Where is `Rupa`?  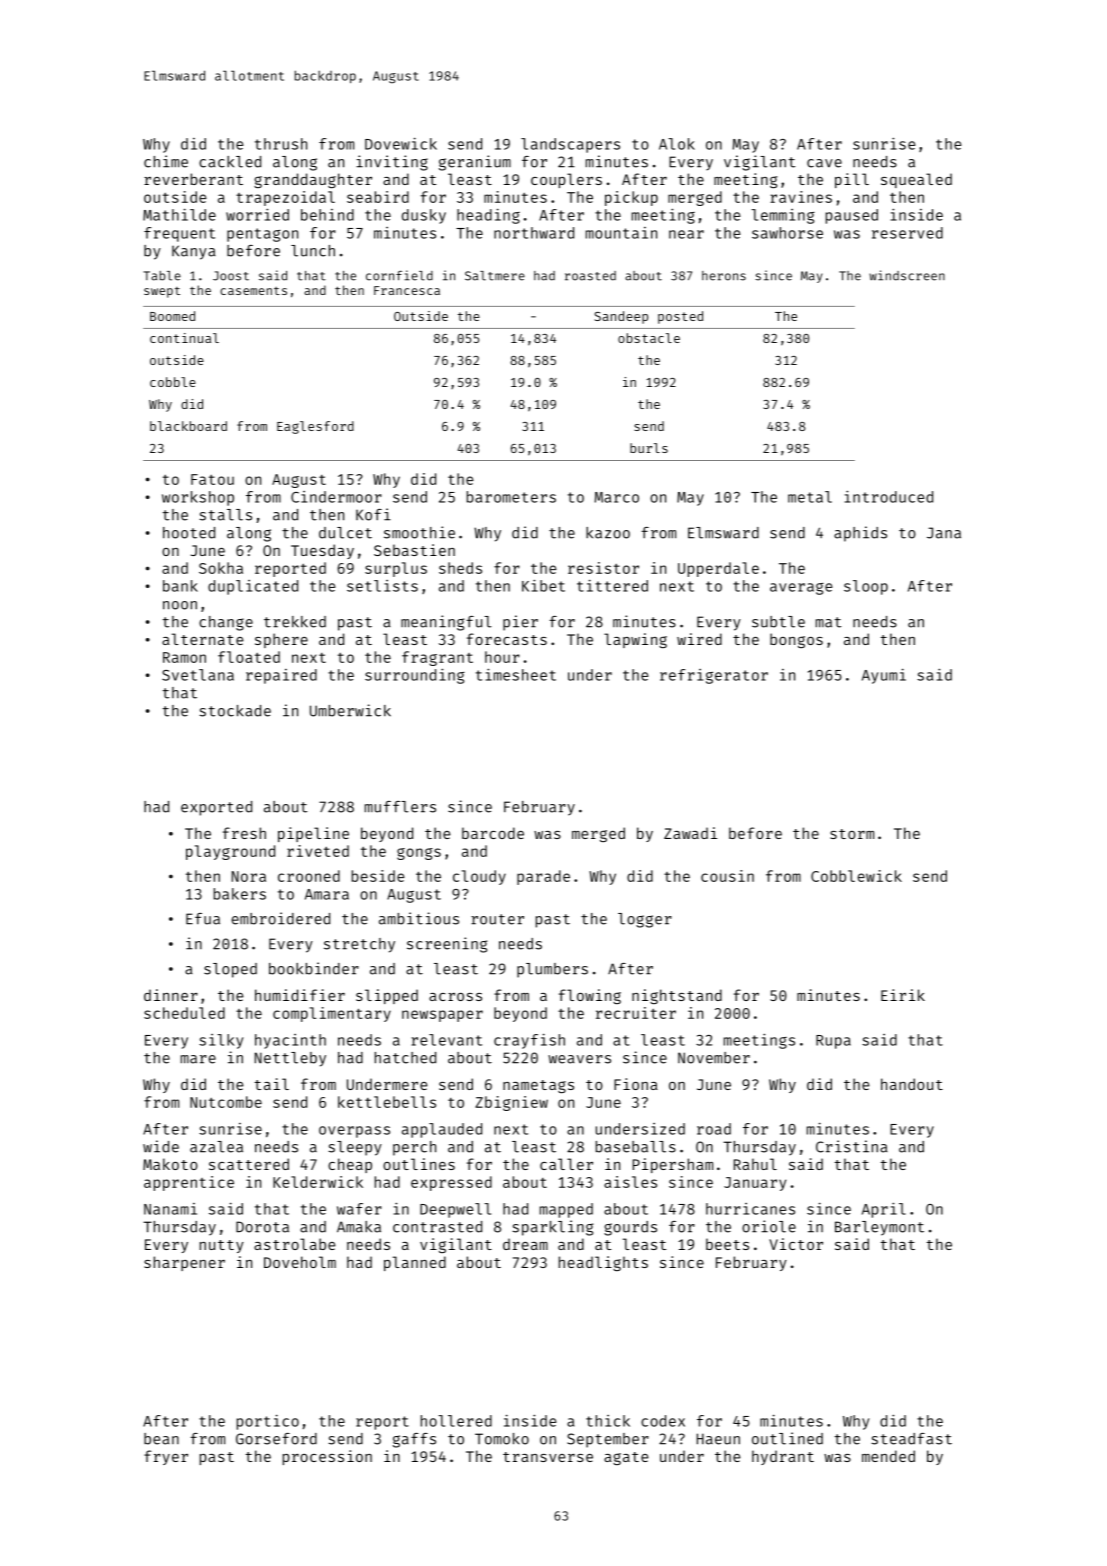 Rupa is located at coordinates (833, 1042).
